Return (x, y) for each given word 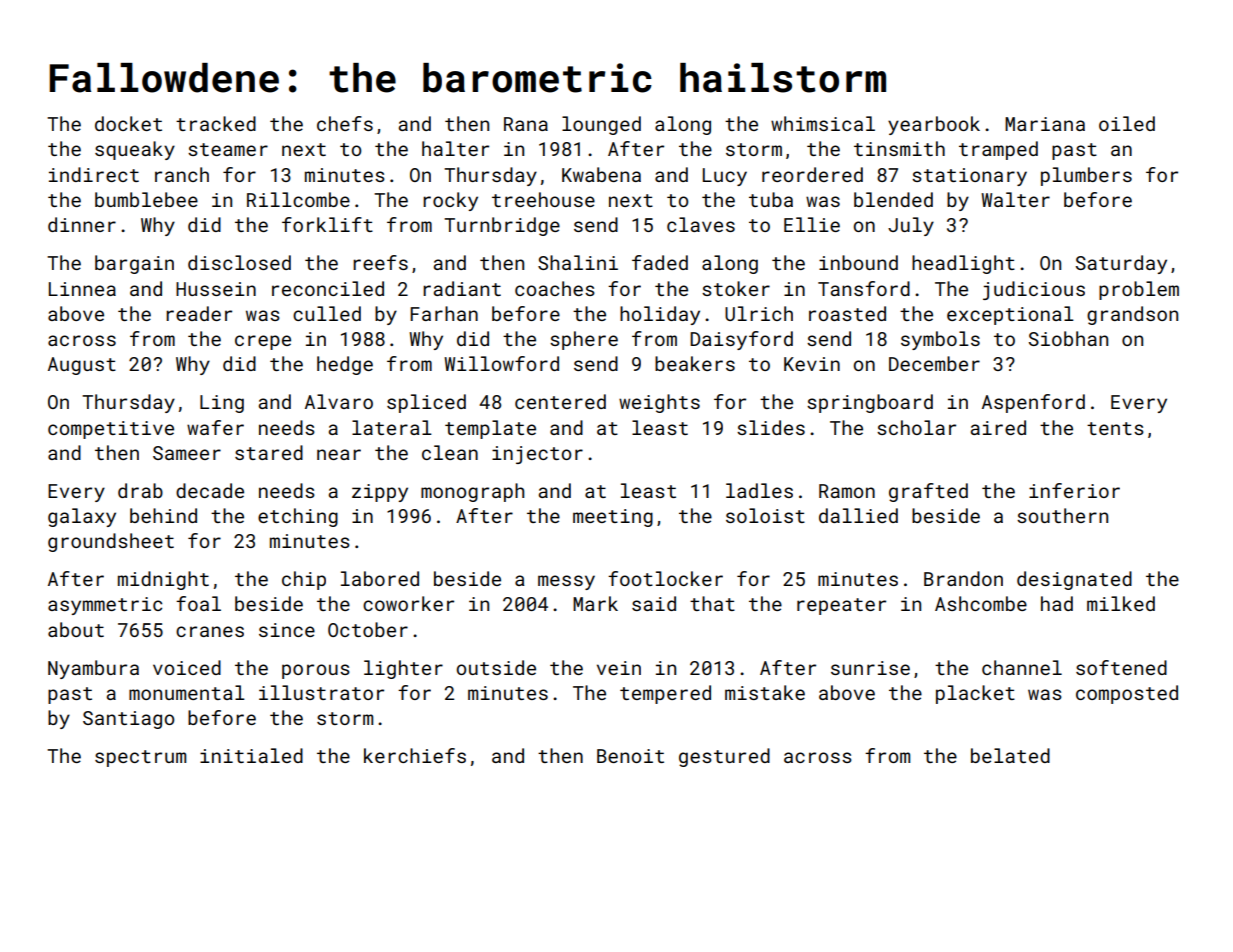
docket (128, 123)
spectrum (140, 758)
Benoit (630, 756)
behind (163, 515)
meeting (613, 518)
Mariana (1045, 124)
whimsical (823, 123)
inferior (1074, 490)
